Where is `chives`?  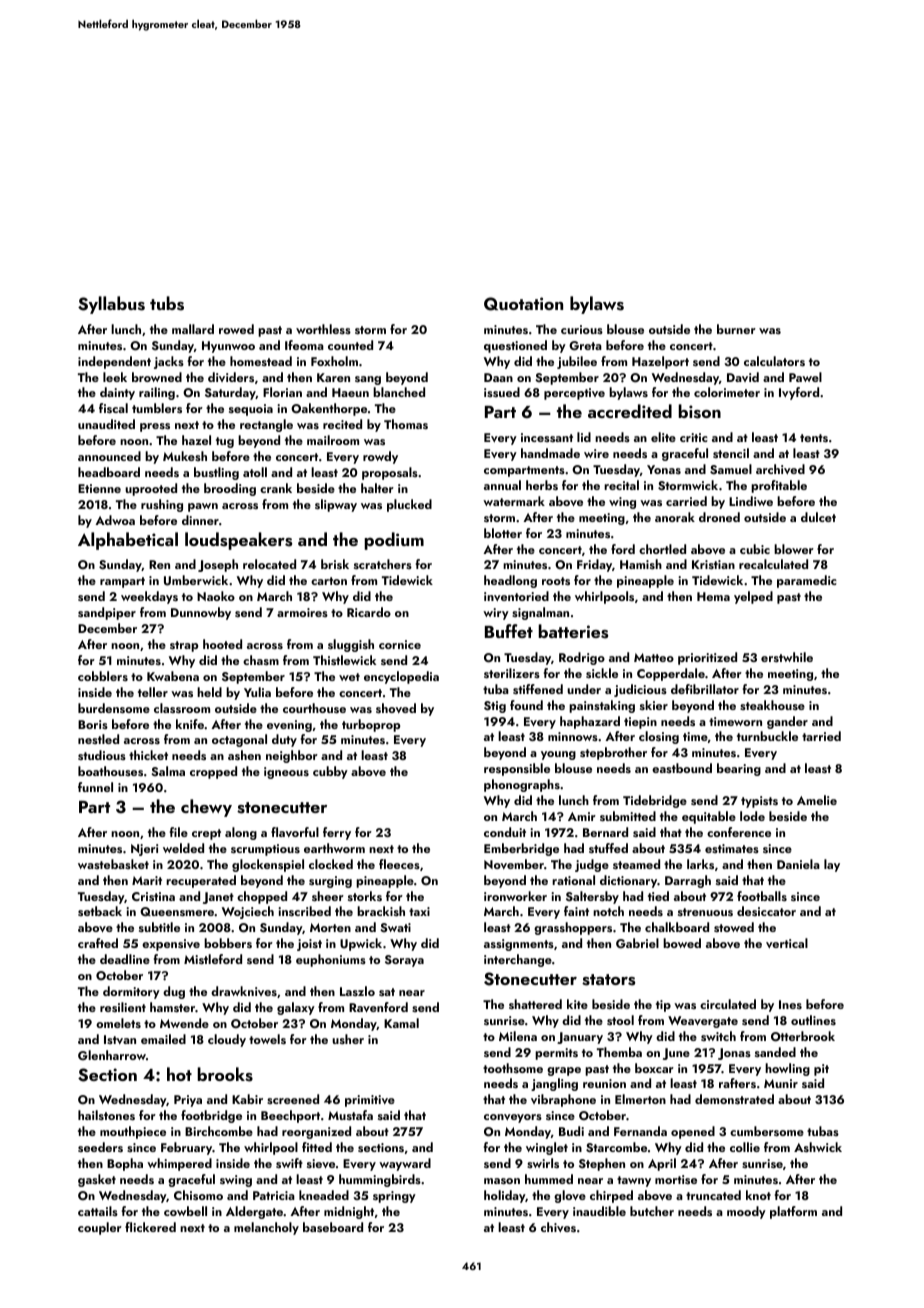
chives is located at coordinates (558, 1227).
